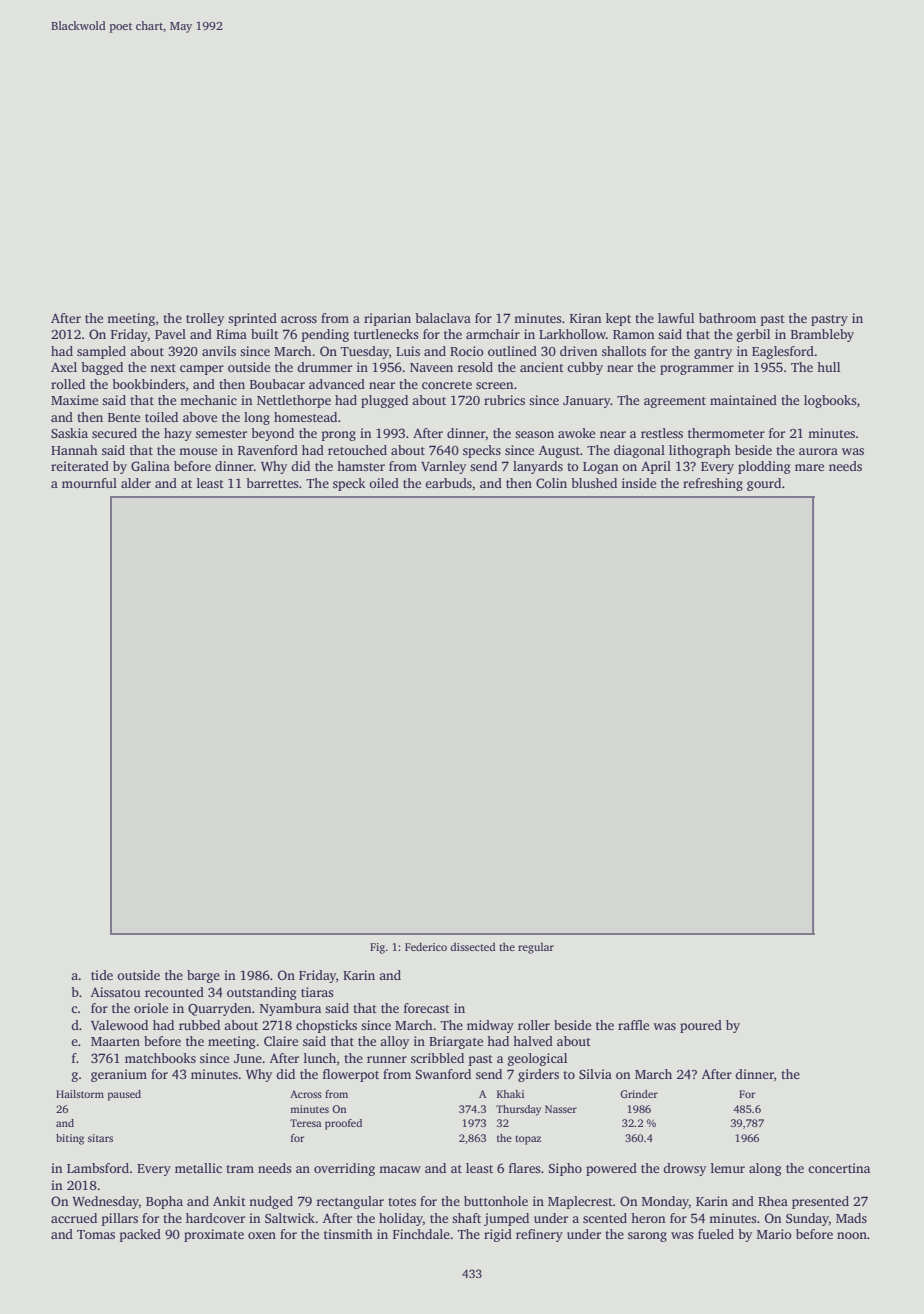 Image resolution: width=924 pixels, height=1314 pixels. What do you see at coordinates (536, 948) in the document?
I see `regular` at bounding box center [536, 948].
